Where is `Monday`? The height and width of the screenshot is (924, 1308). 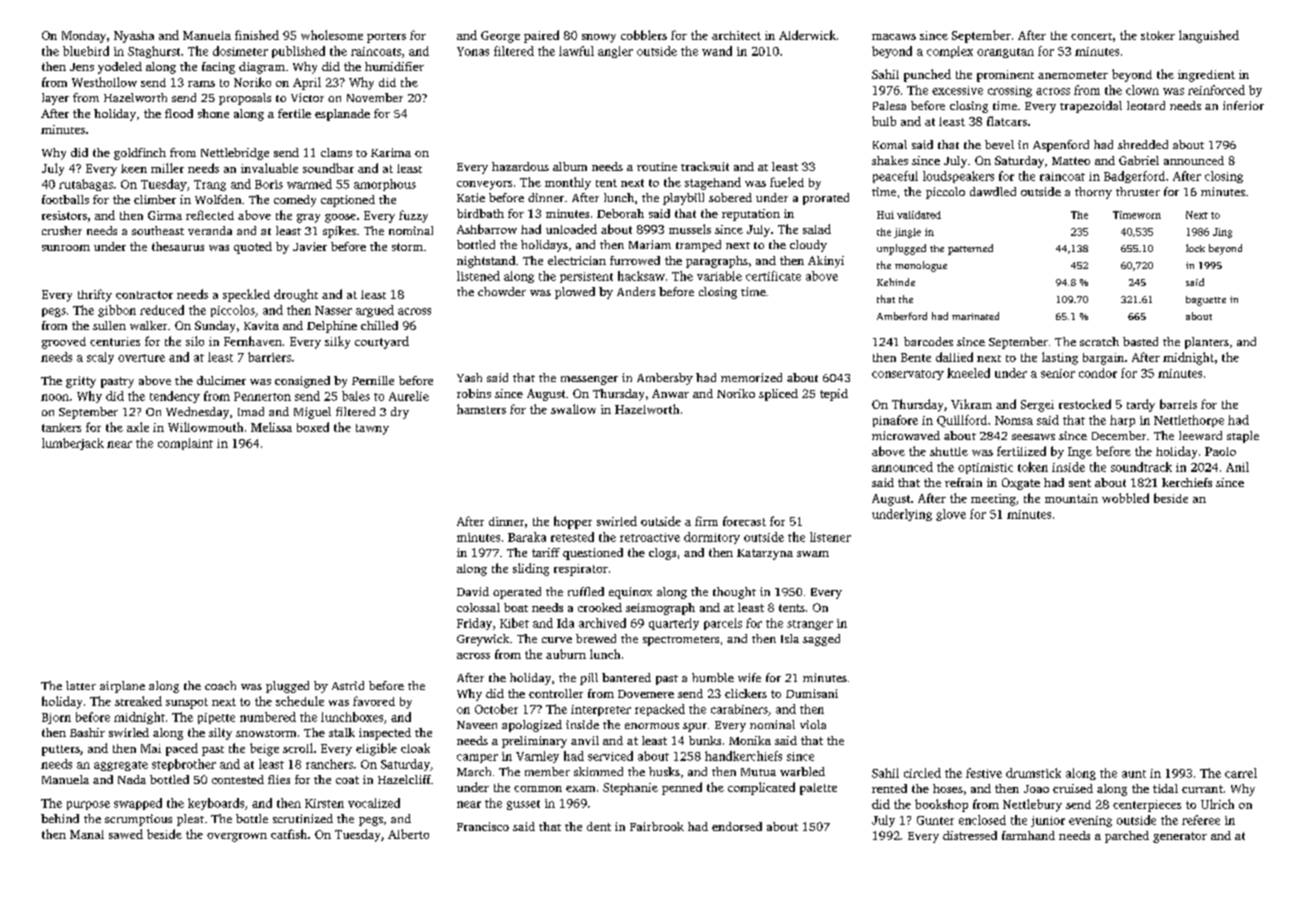 Monday is located at coordinates (84, 37).
